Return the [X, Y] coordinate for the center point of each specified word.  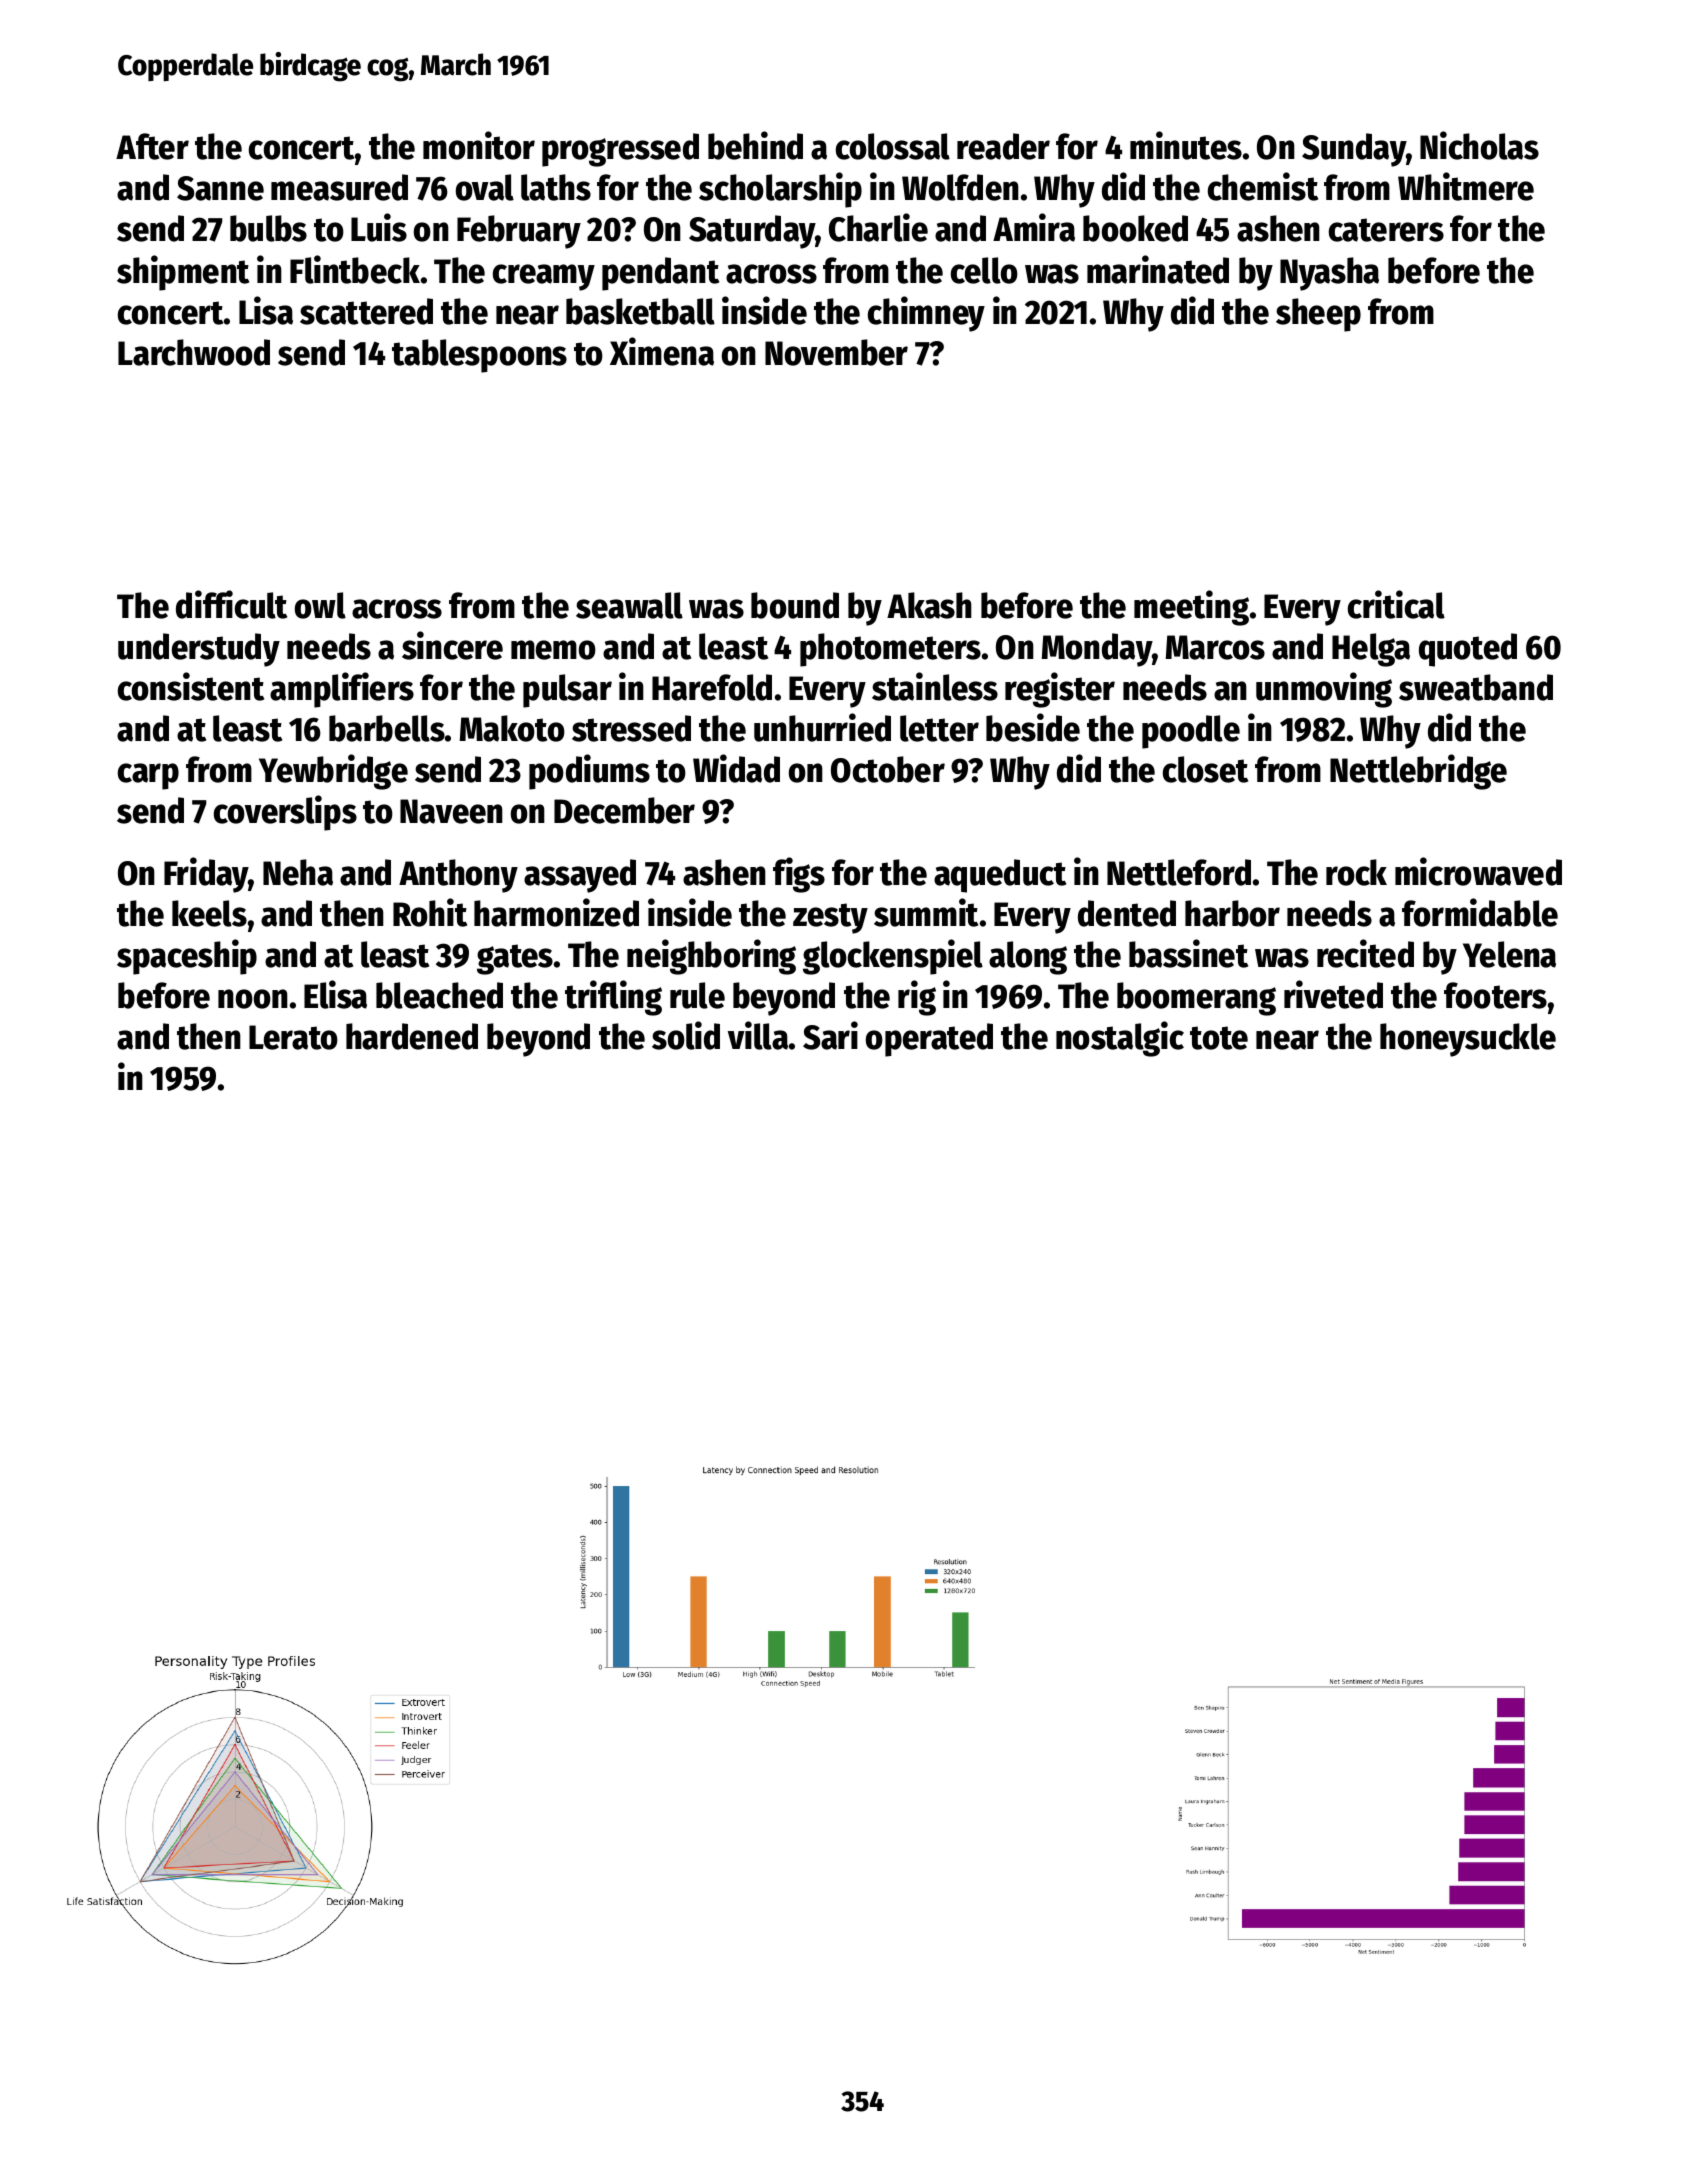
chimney [926, 314]
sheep [1318, 315]
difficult [231, 604]
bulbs [268, 228]
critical [1396, 604]
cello [984, 270]
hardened [412, 1036]
